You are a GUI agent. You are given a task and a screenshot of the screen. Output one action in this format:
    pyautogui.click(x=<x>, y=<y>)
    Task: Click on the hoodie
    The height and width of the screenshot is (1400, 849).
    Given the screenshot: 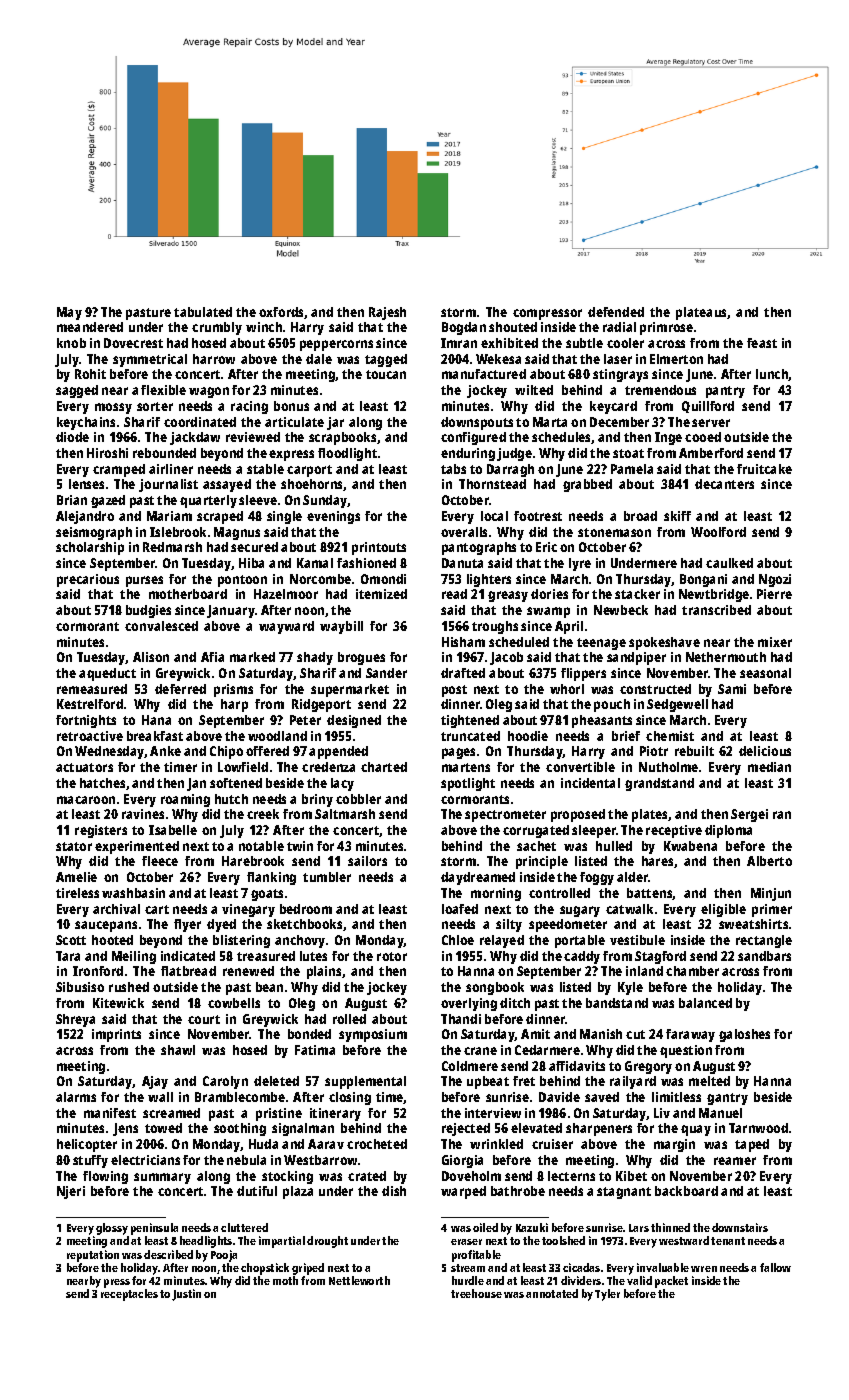 What is the action you would take?
    pyautogui.click(x=528, y=736)
